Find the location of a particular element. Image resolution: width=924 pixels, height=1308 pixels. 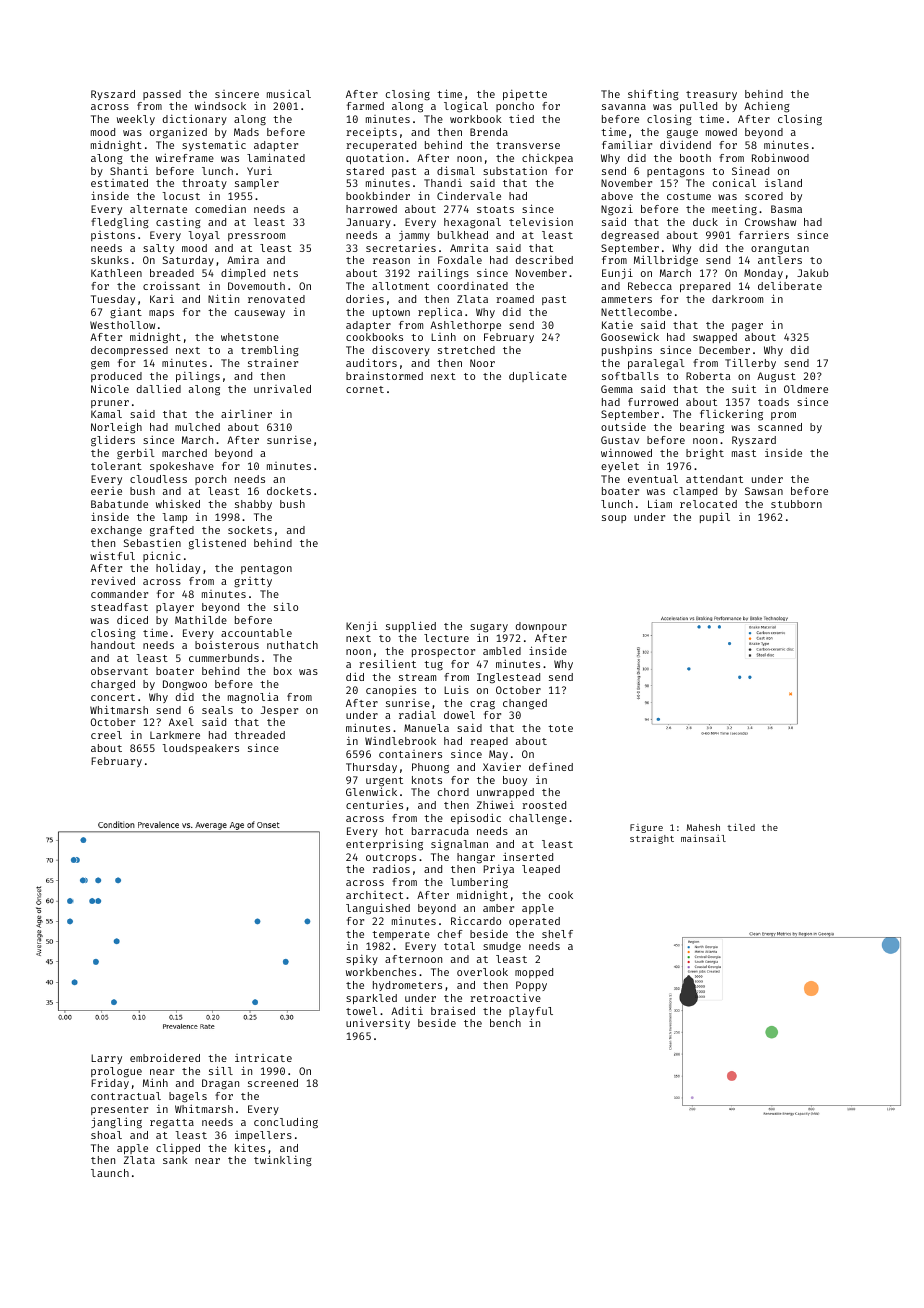

airliner is located at coordinates (246, 413).
